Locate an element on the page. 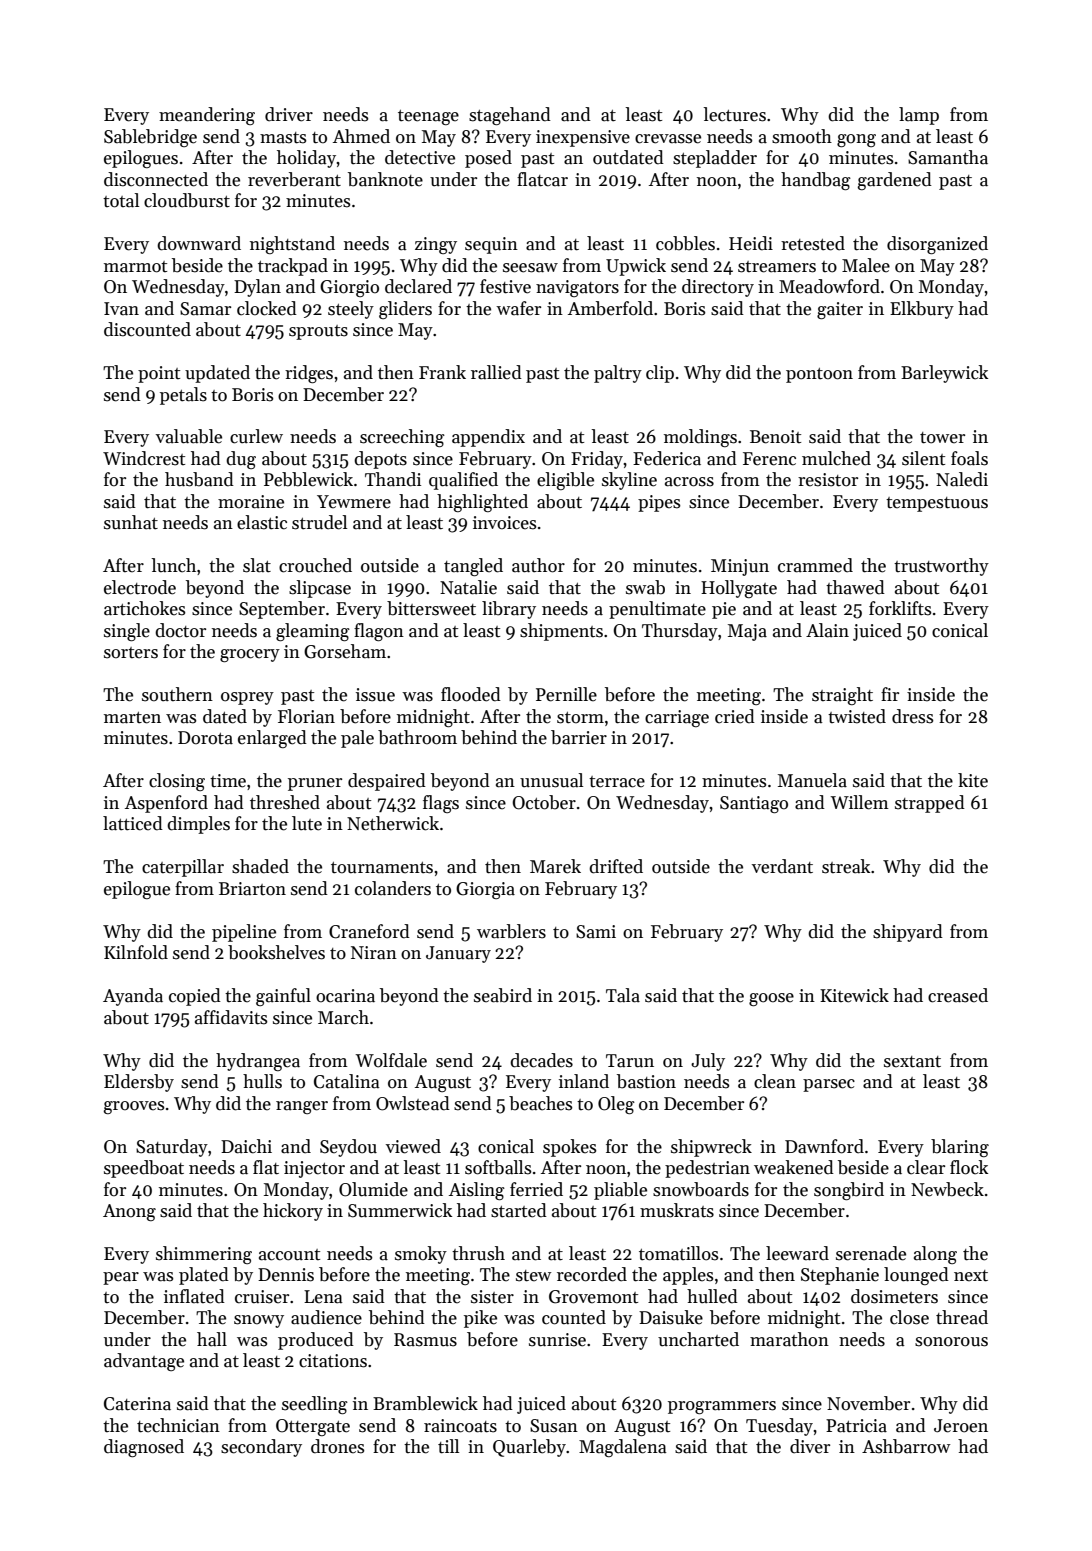 This image has width=1092, height=1551. penultimate is located at coordinates (657, 610).
